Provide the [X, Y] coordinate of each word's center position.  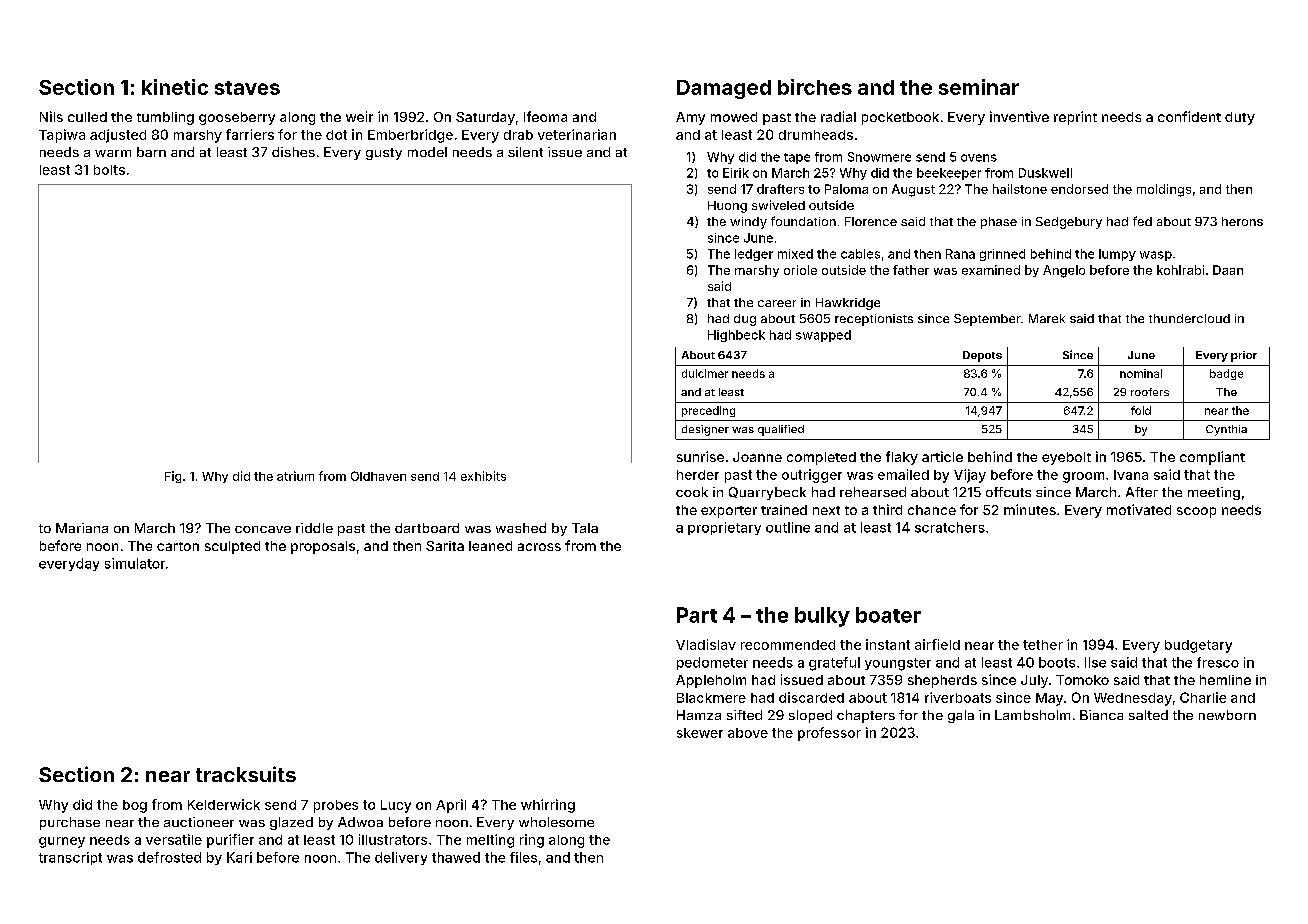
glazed [291, 823]
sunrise [700, 456]
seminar [979, 87]
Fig [173, 477]
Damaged [724, 89]
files [523, 857]
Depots [982, 356]
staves [247, 88]
